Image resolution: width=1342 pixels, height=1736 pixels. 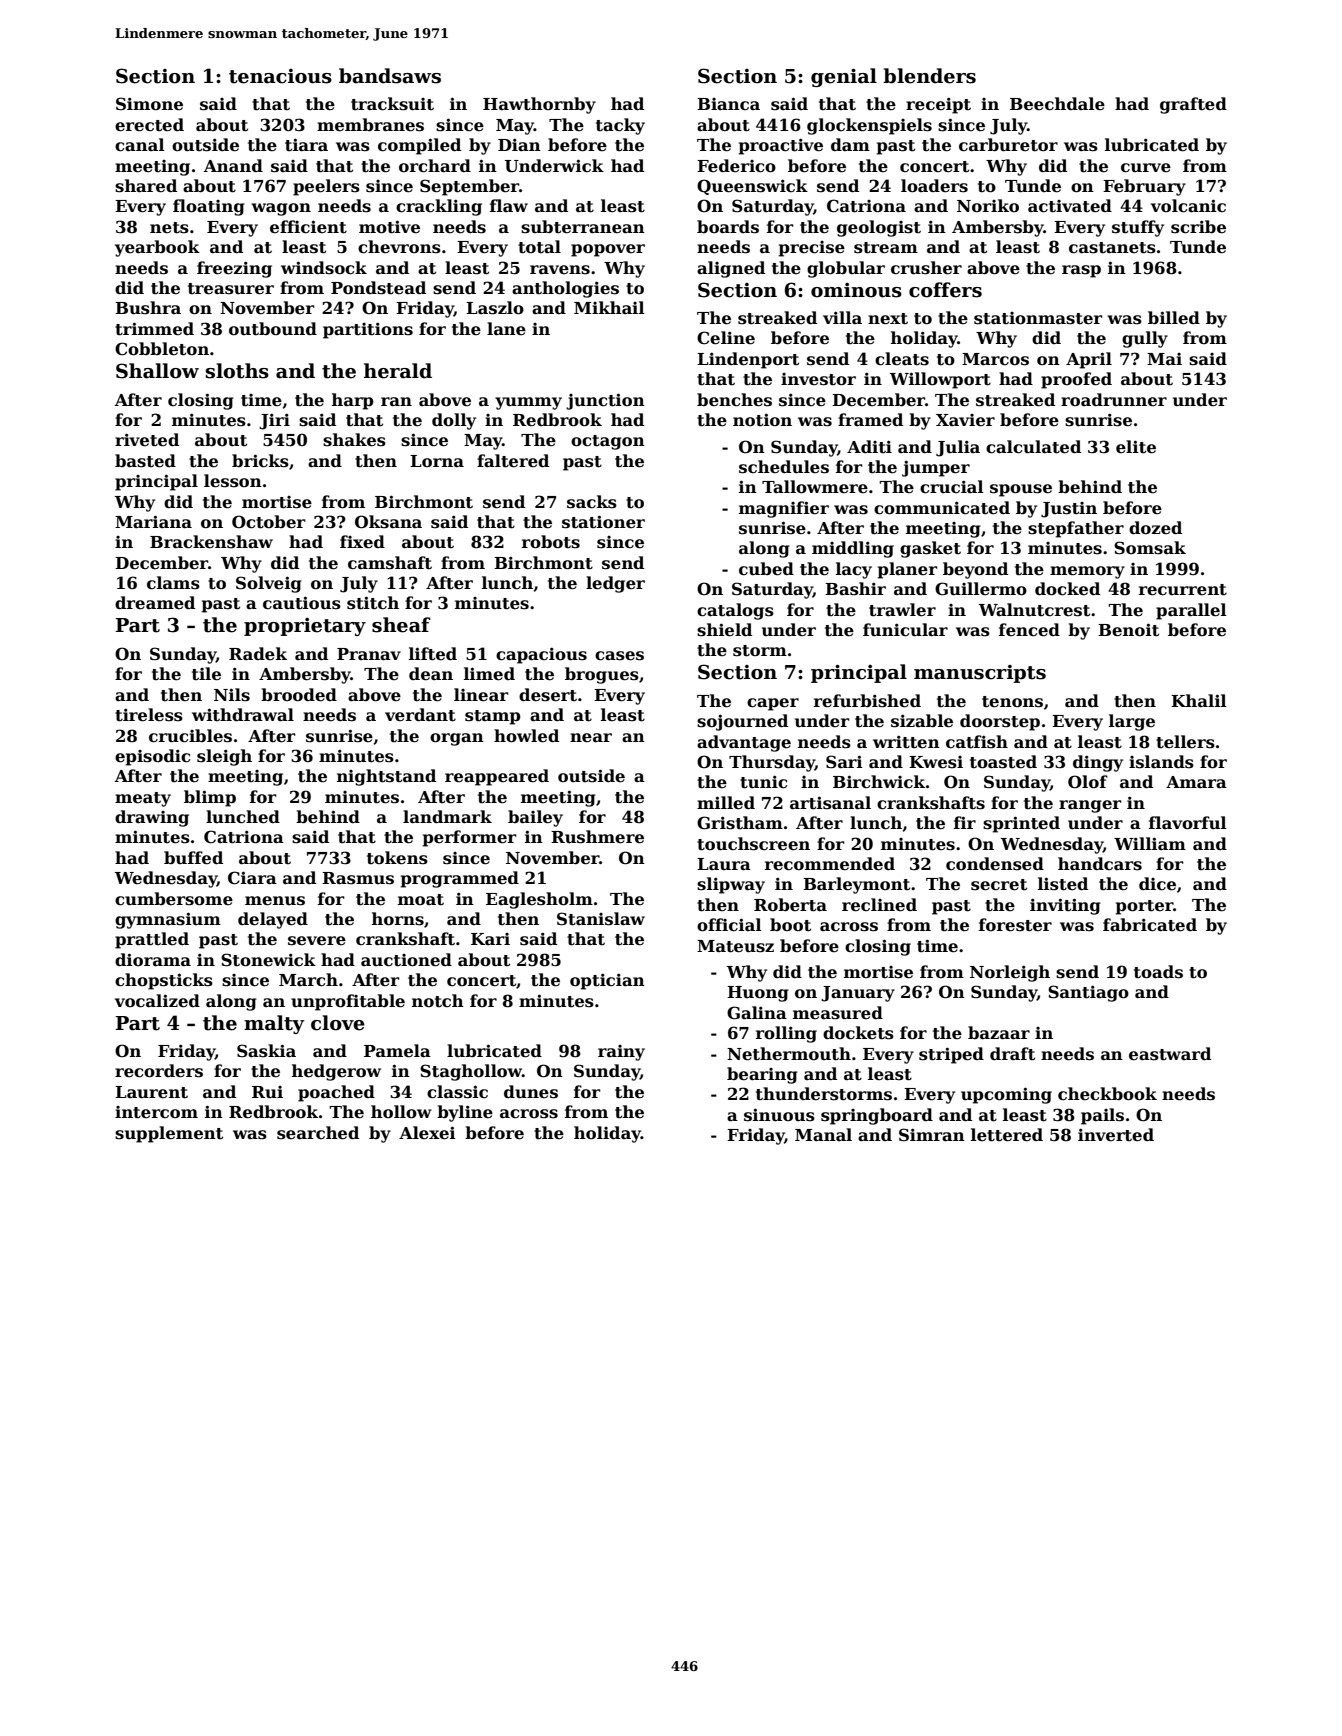 What do you see at coordinates (854, 570) in the screenshot?
I see `lacy` at bounding box center [854, 570].
